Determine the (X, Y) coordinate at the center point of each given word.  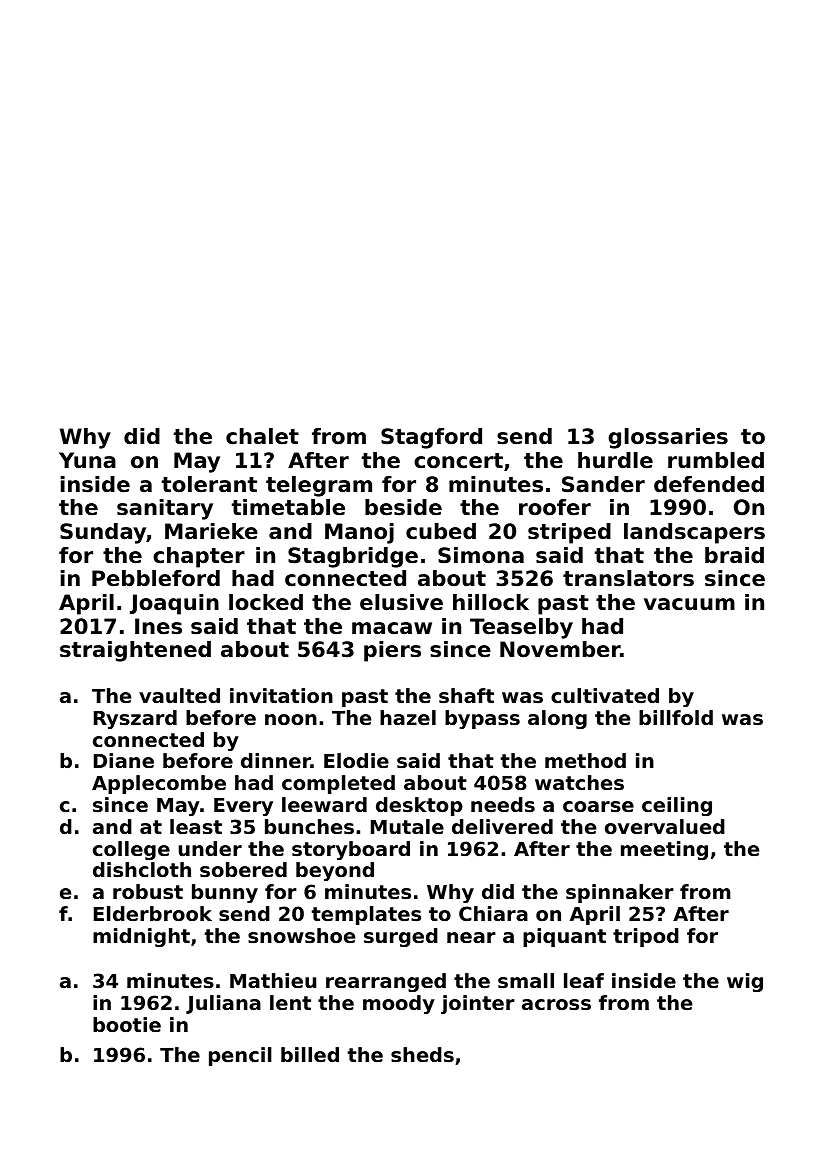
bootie (127, 1024)
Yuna (87, 460)
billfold (676, 717)
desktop (419, 806)
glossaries (668, 438)
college (131, 850)
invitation (281, 695)
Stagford (431, 438)
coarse (598, 807)
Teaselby (521, 628)
